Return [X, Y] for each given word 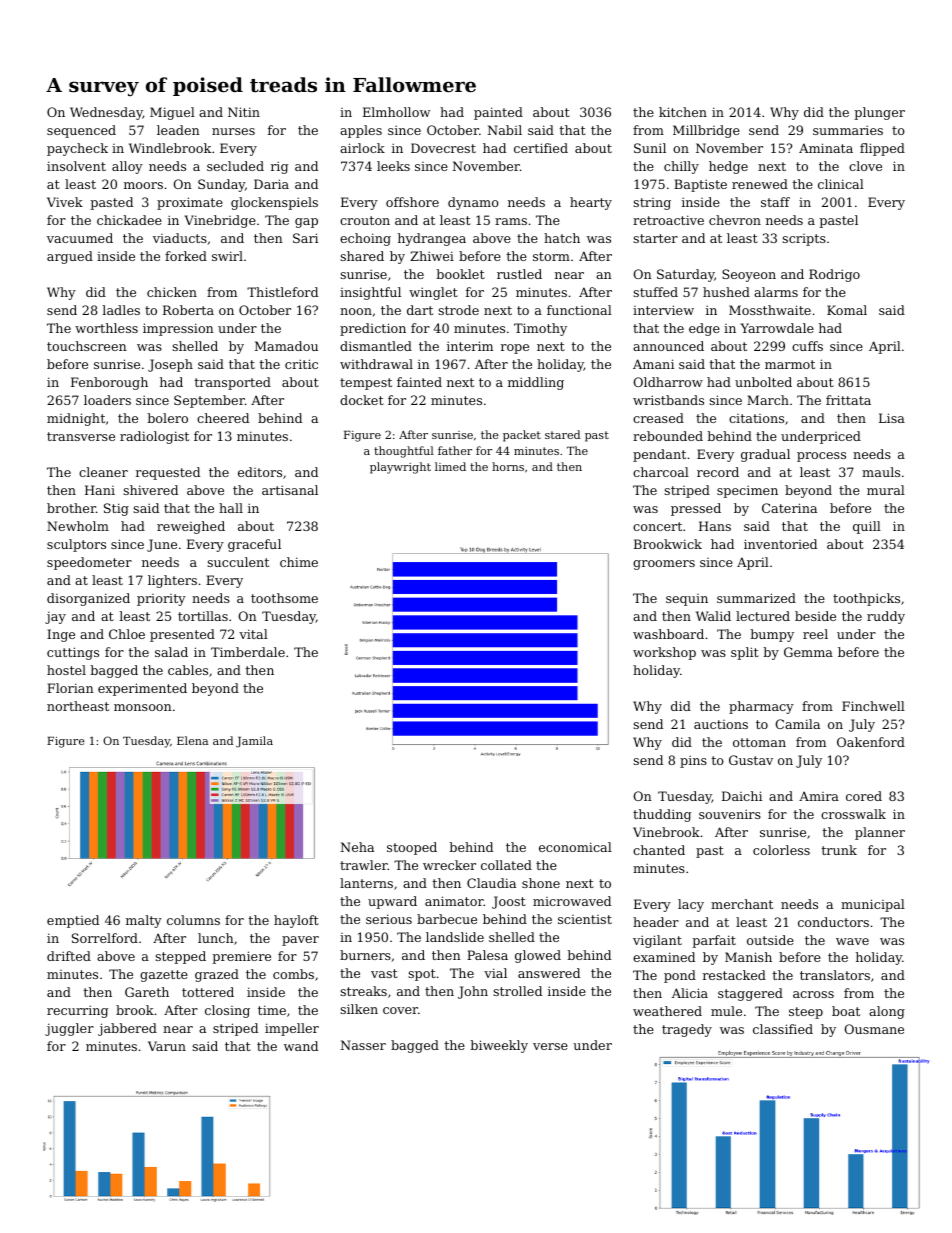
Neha [357, 847]
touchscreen [87, 346]
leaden [178, 130]
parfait [714, 941]
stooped [412, 848]
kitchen [683, 112]
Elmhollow [396, 112]
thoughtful [404, 452]
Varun [167, 1046]
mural [886, 490]
